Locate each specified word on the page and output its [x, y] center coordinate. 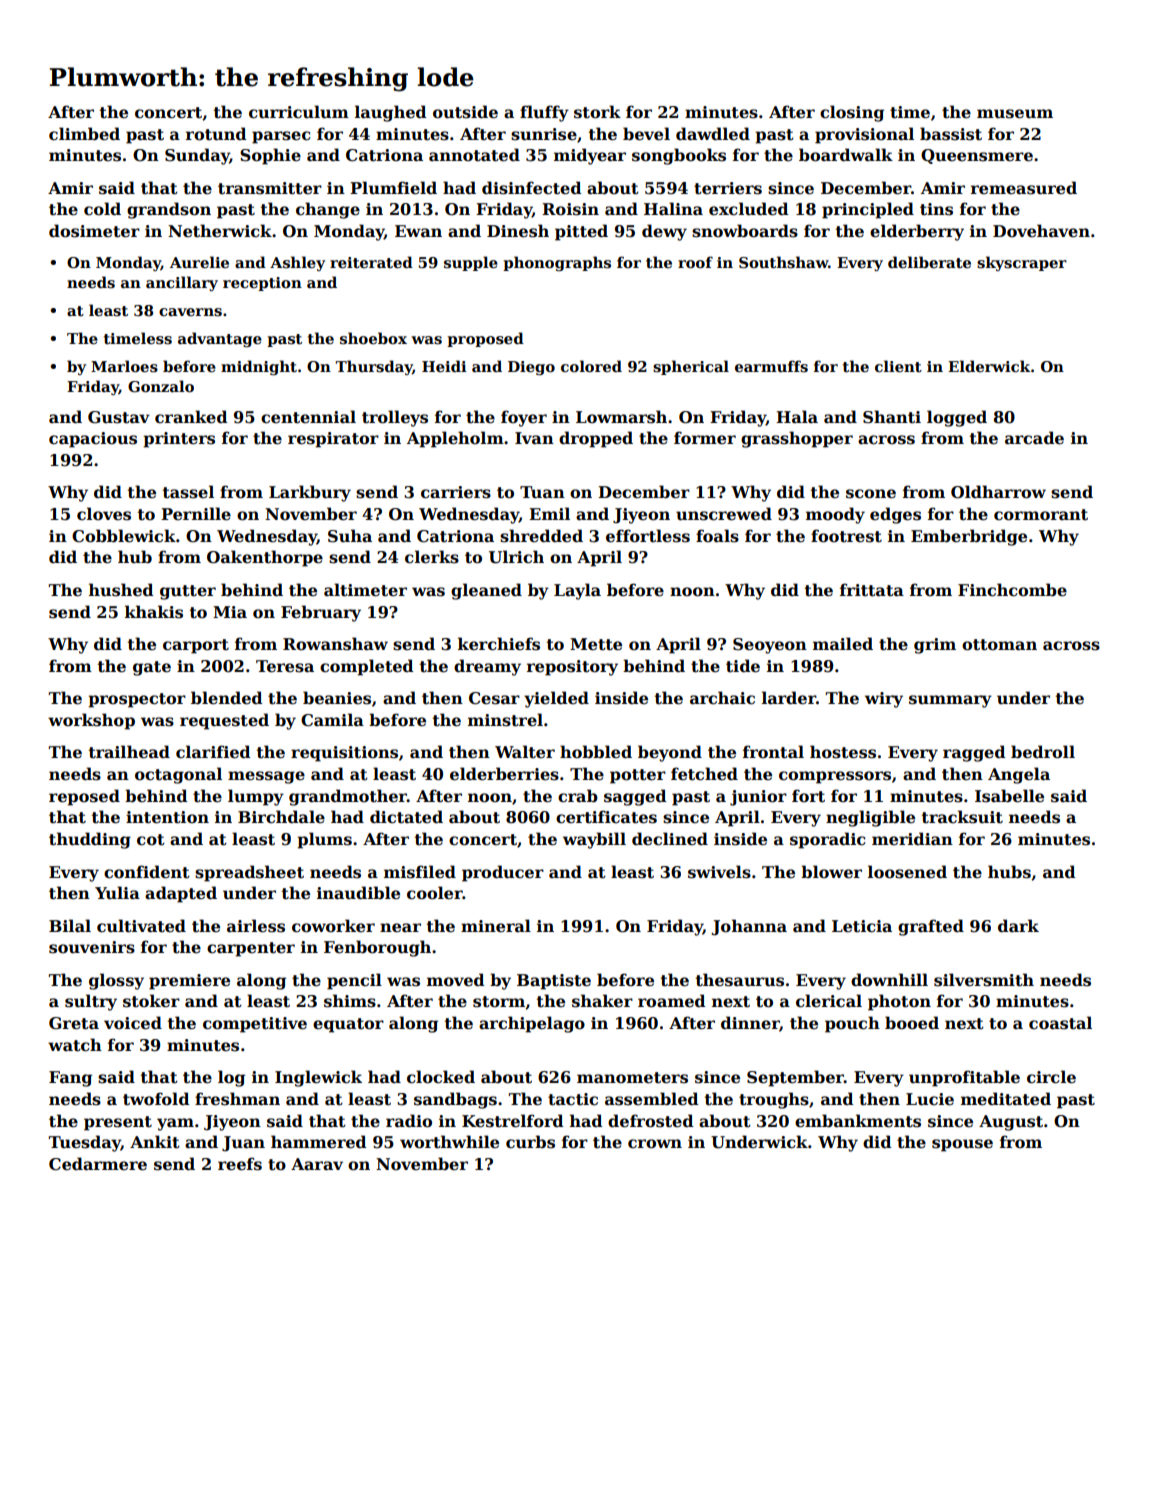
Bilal [70, 925]
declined [670, 839]
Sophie [270, 156]
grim [935, 646]
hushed [121, 590]
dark [1018, 925]
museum [1015, 114]
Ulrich [516, 557]
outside [465, 112]
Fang [70, 1079]
